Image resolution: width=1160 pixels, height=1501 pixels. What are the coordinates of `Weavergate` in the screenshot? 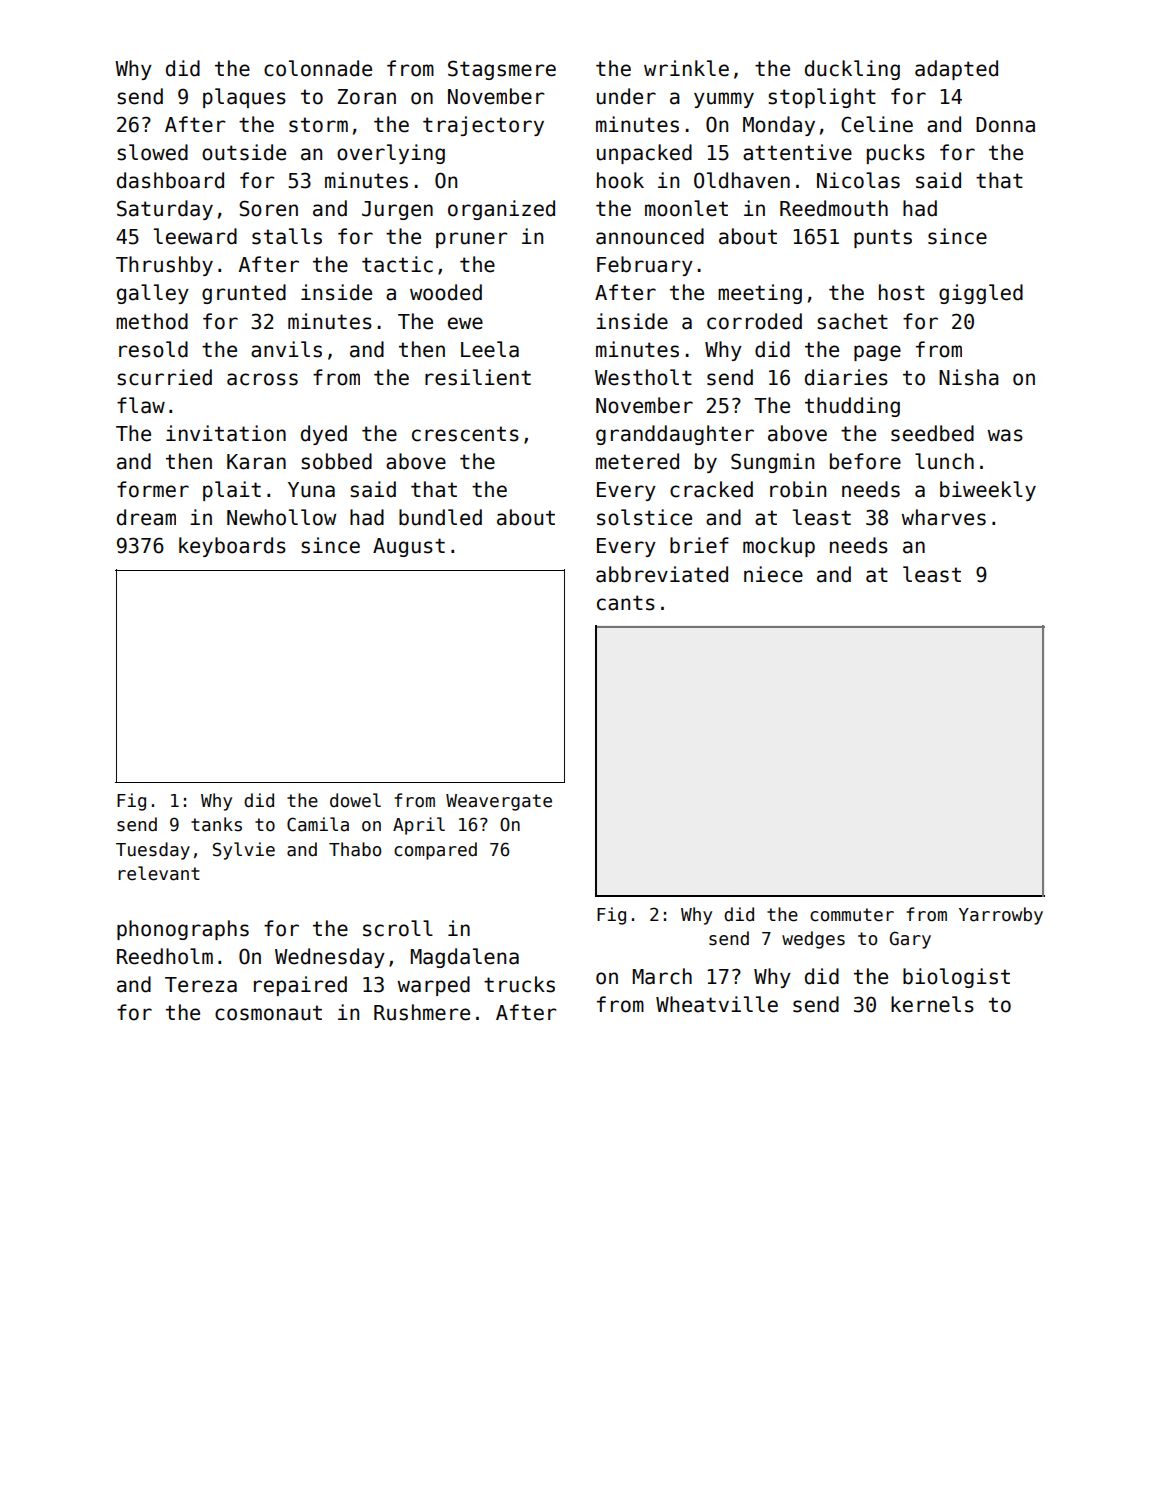 It's located at (499, 802).
